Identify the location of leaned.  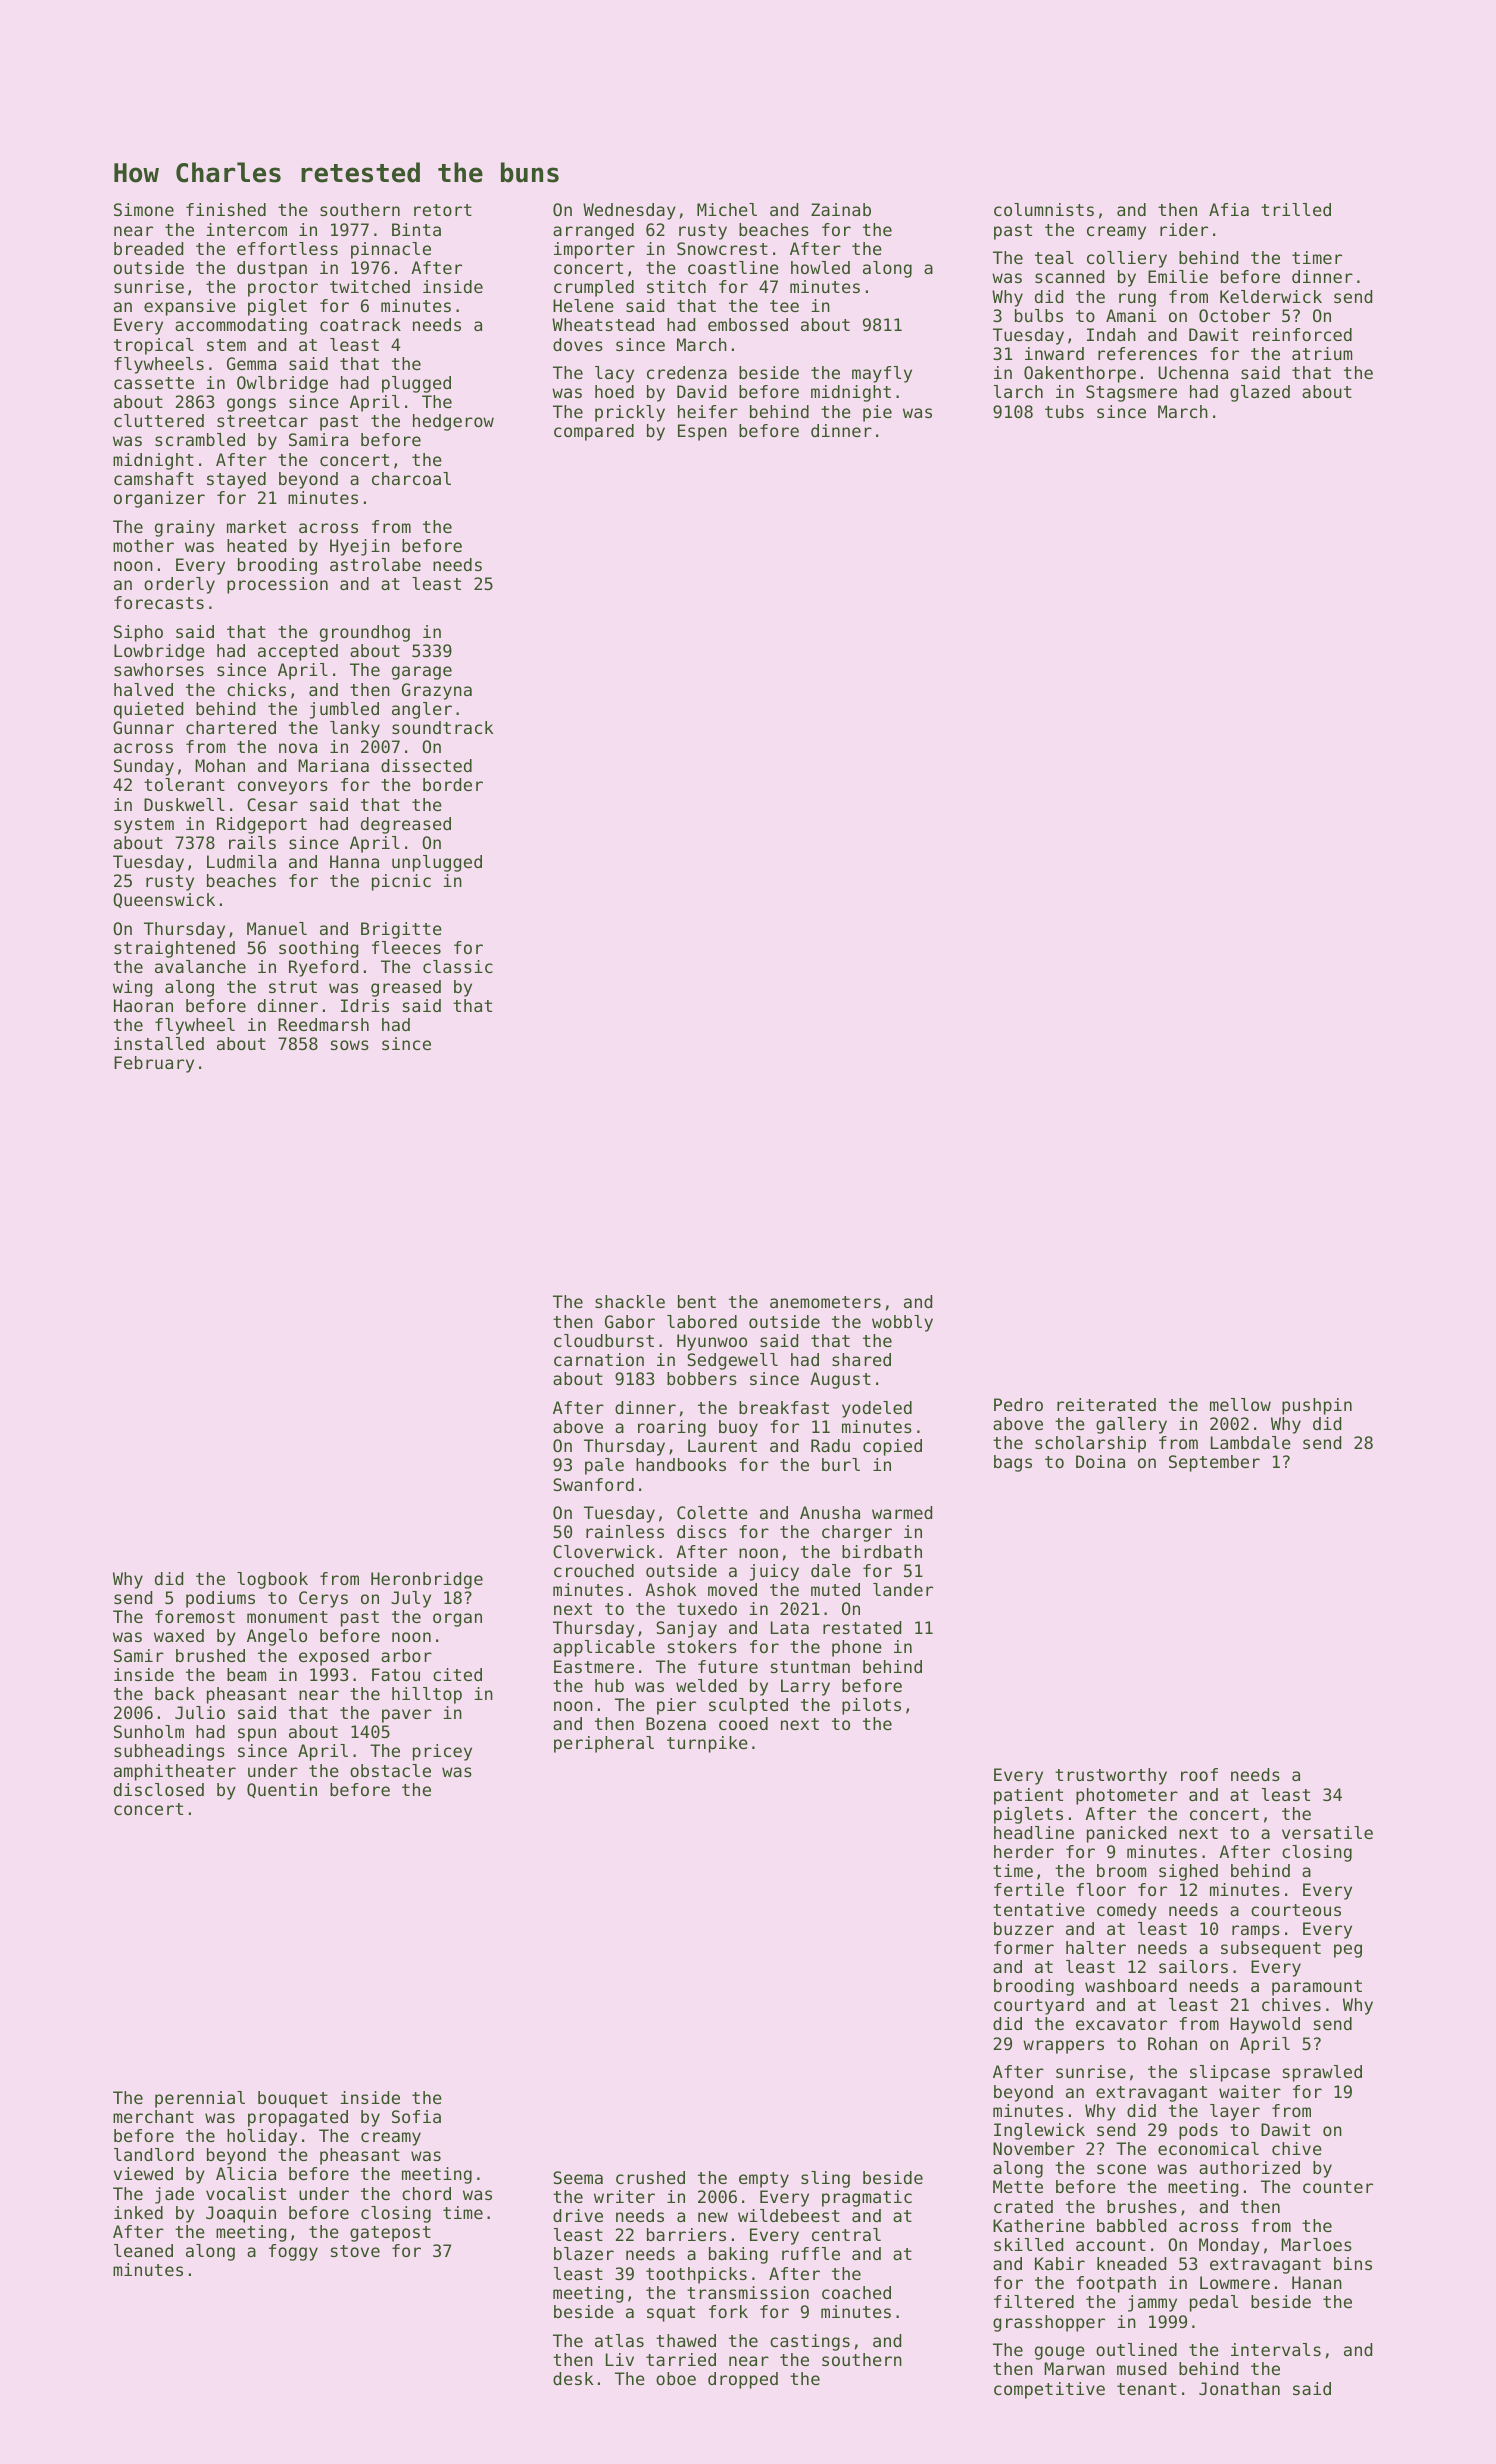
(143, 2250).
